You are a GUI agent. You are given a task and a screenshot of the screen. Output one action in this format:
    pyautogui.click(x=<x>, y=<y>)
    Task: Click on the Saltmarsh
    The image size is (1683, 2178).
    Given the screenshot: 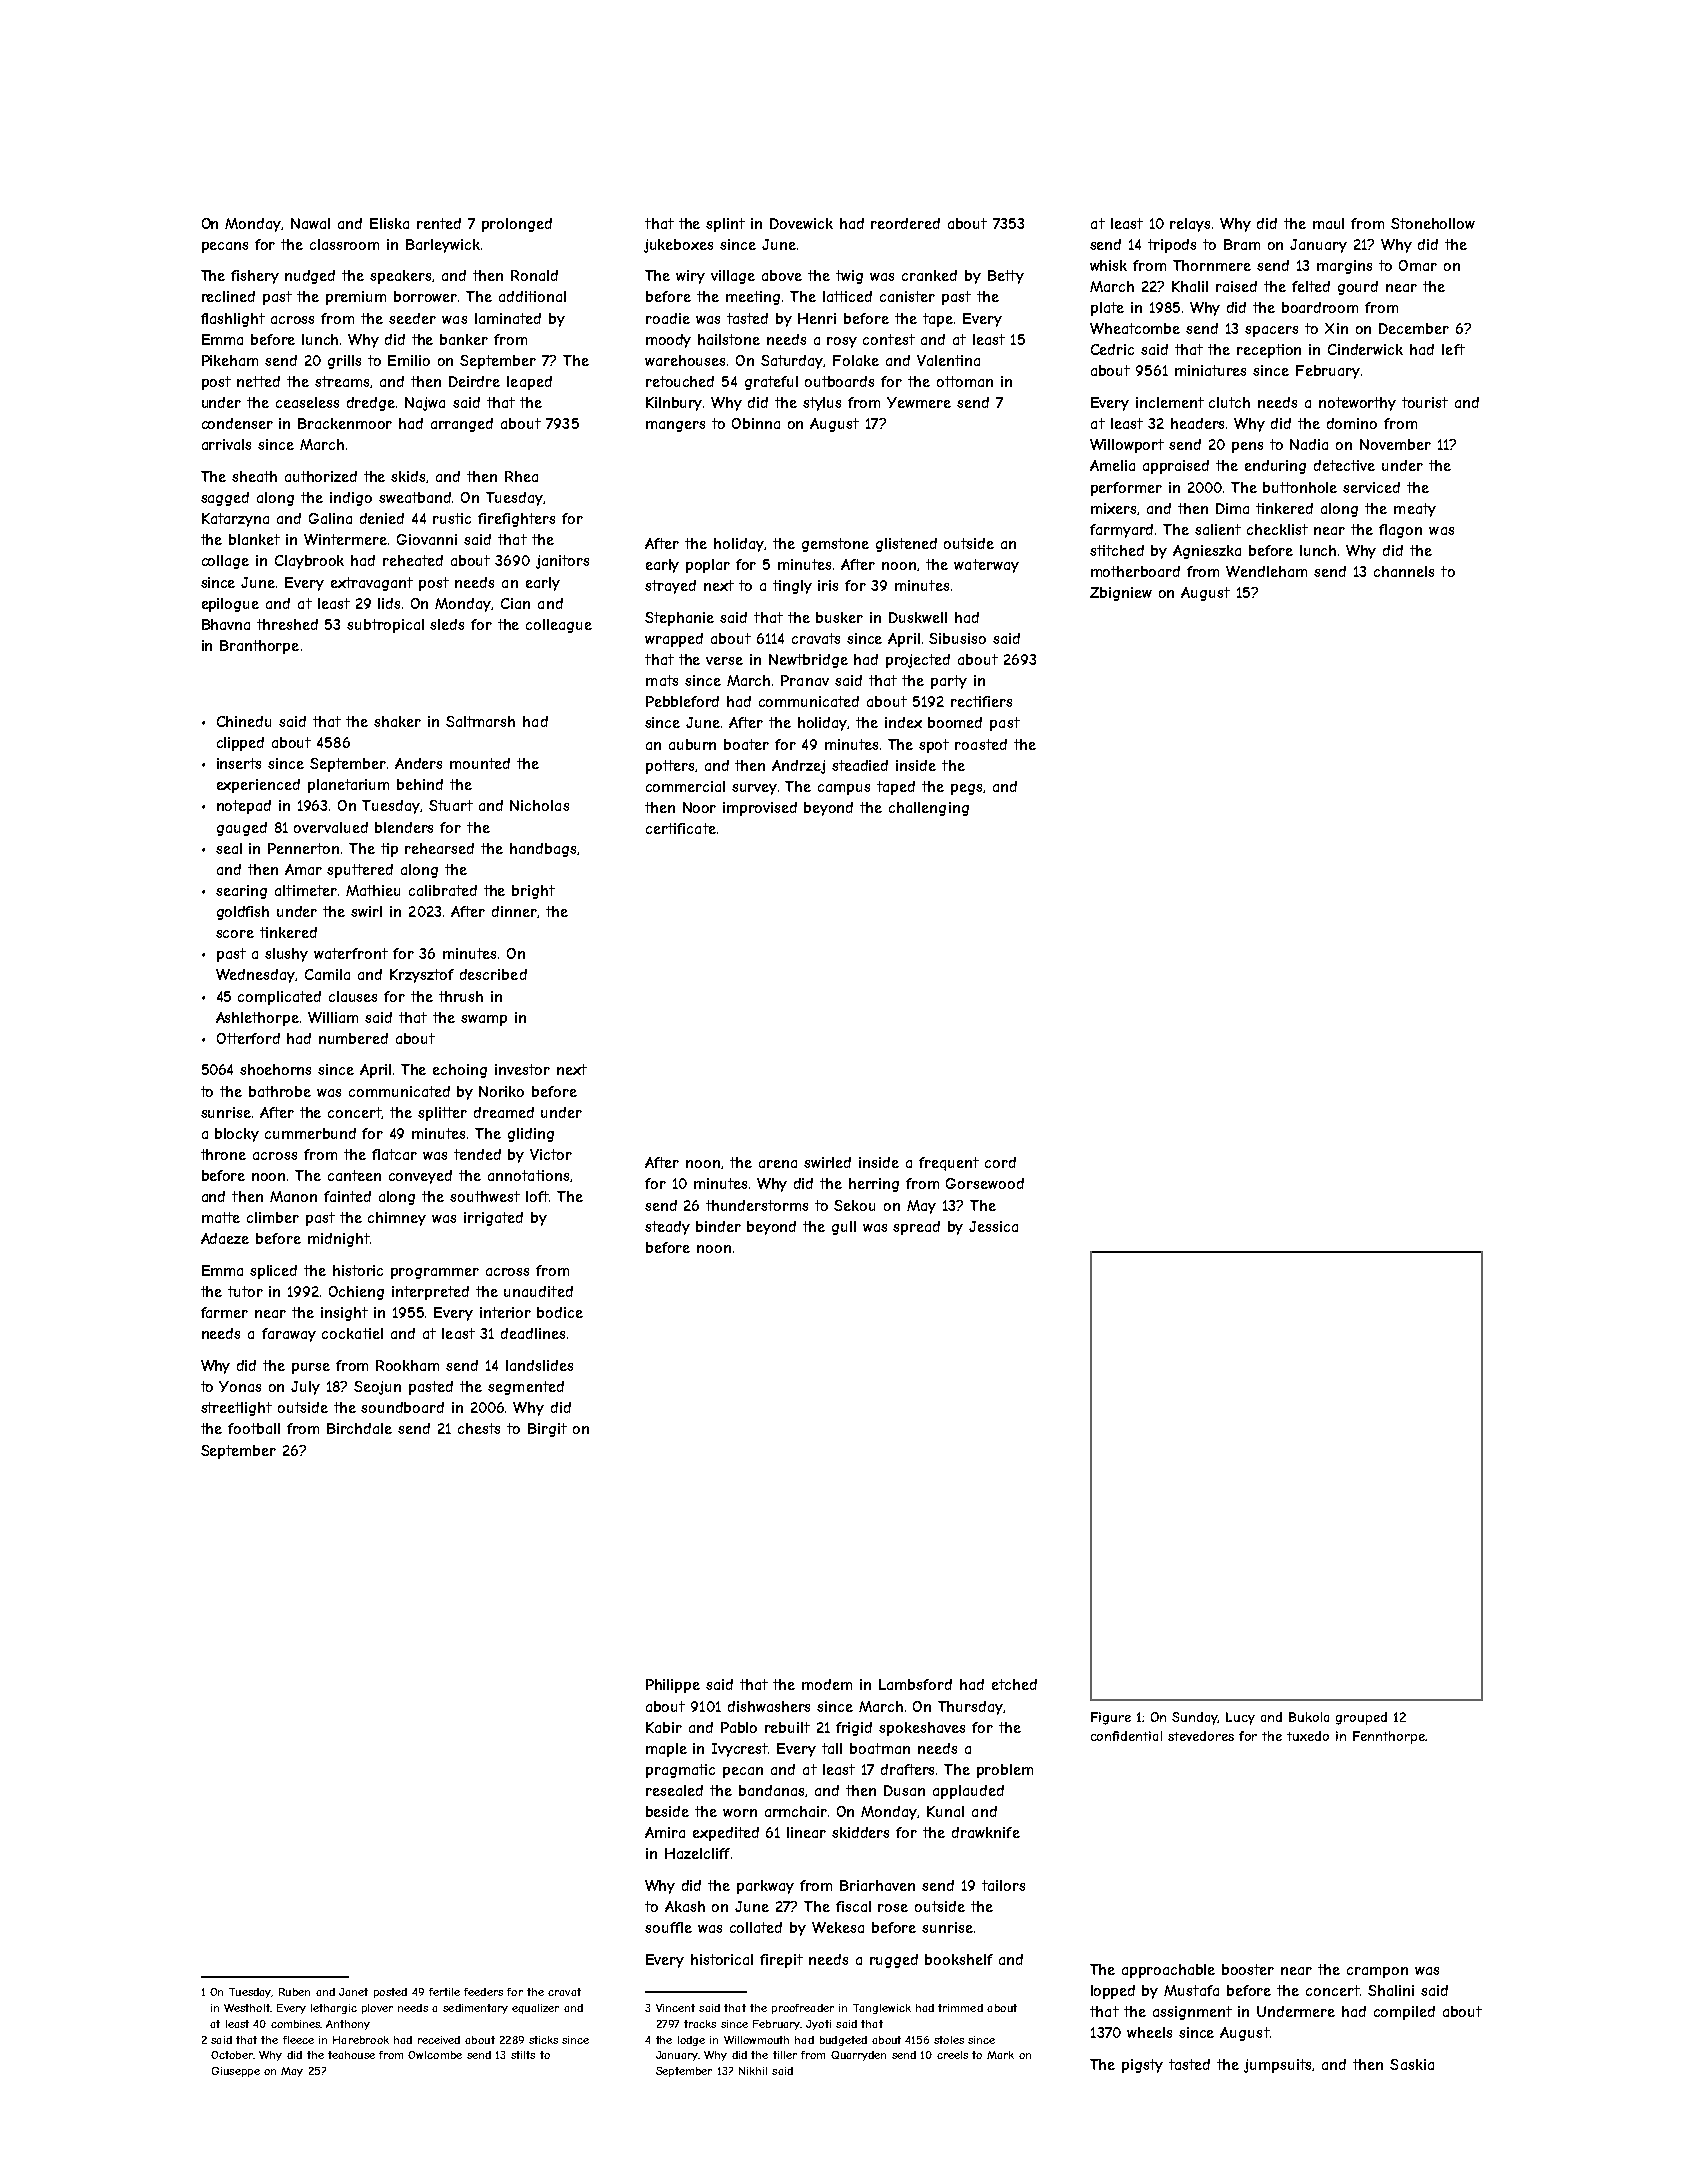 What is the action you would take?
    pyautogui.click(x=480, y=721)
